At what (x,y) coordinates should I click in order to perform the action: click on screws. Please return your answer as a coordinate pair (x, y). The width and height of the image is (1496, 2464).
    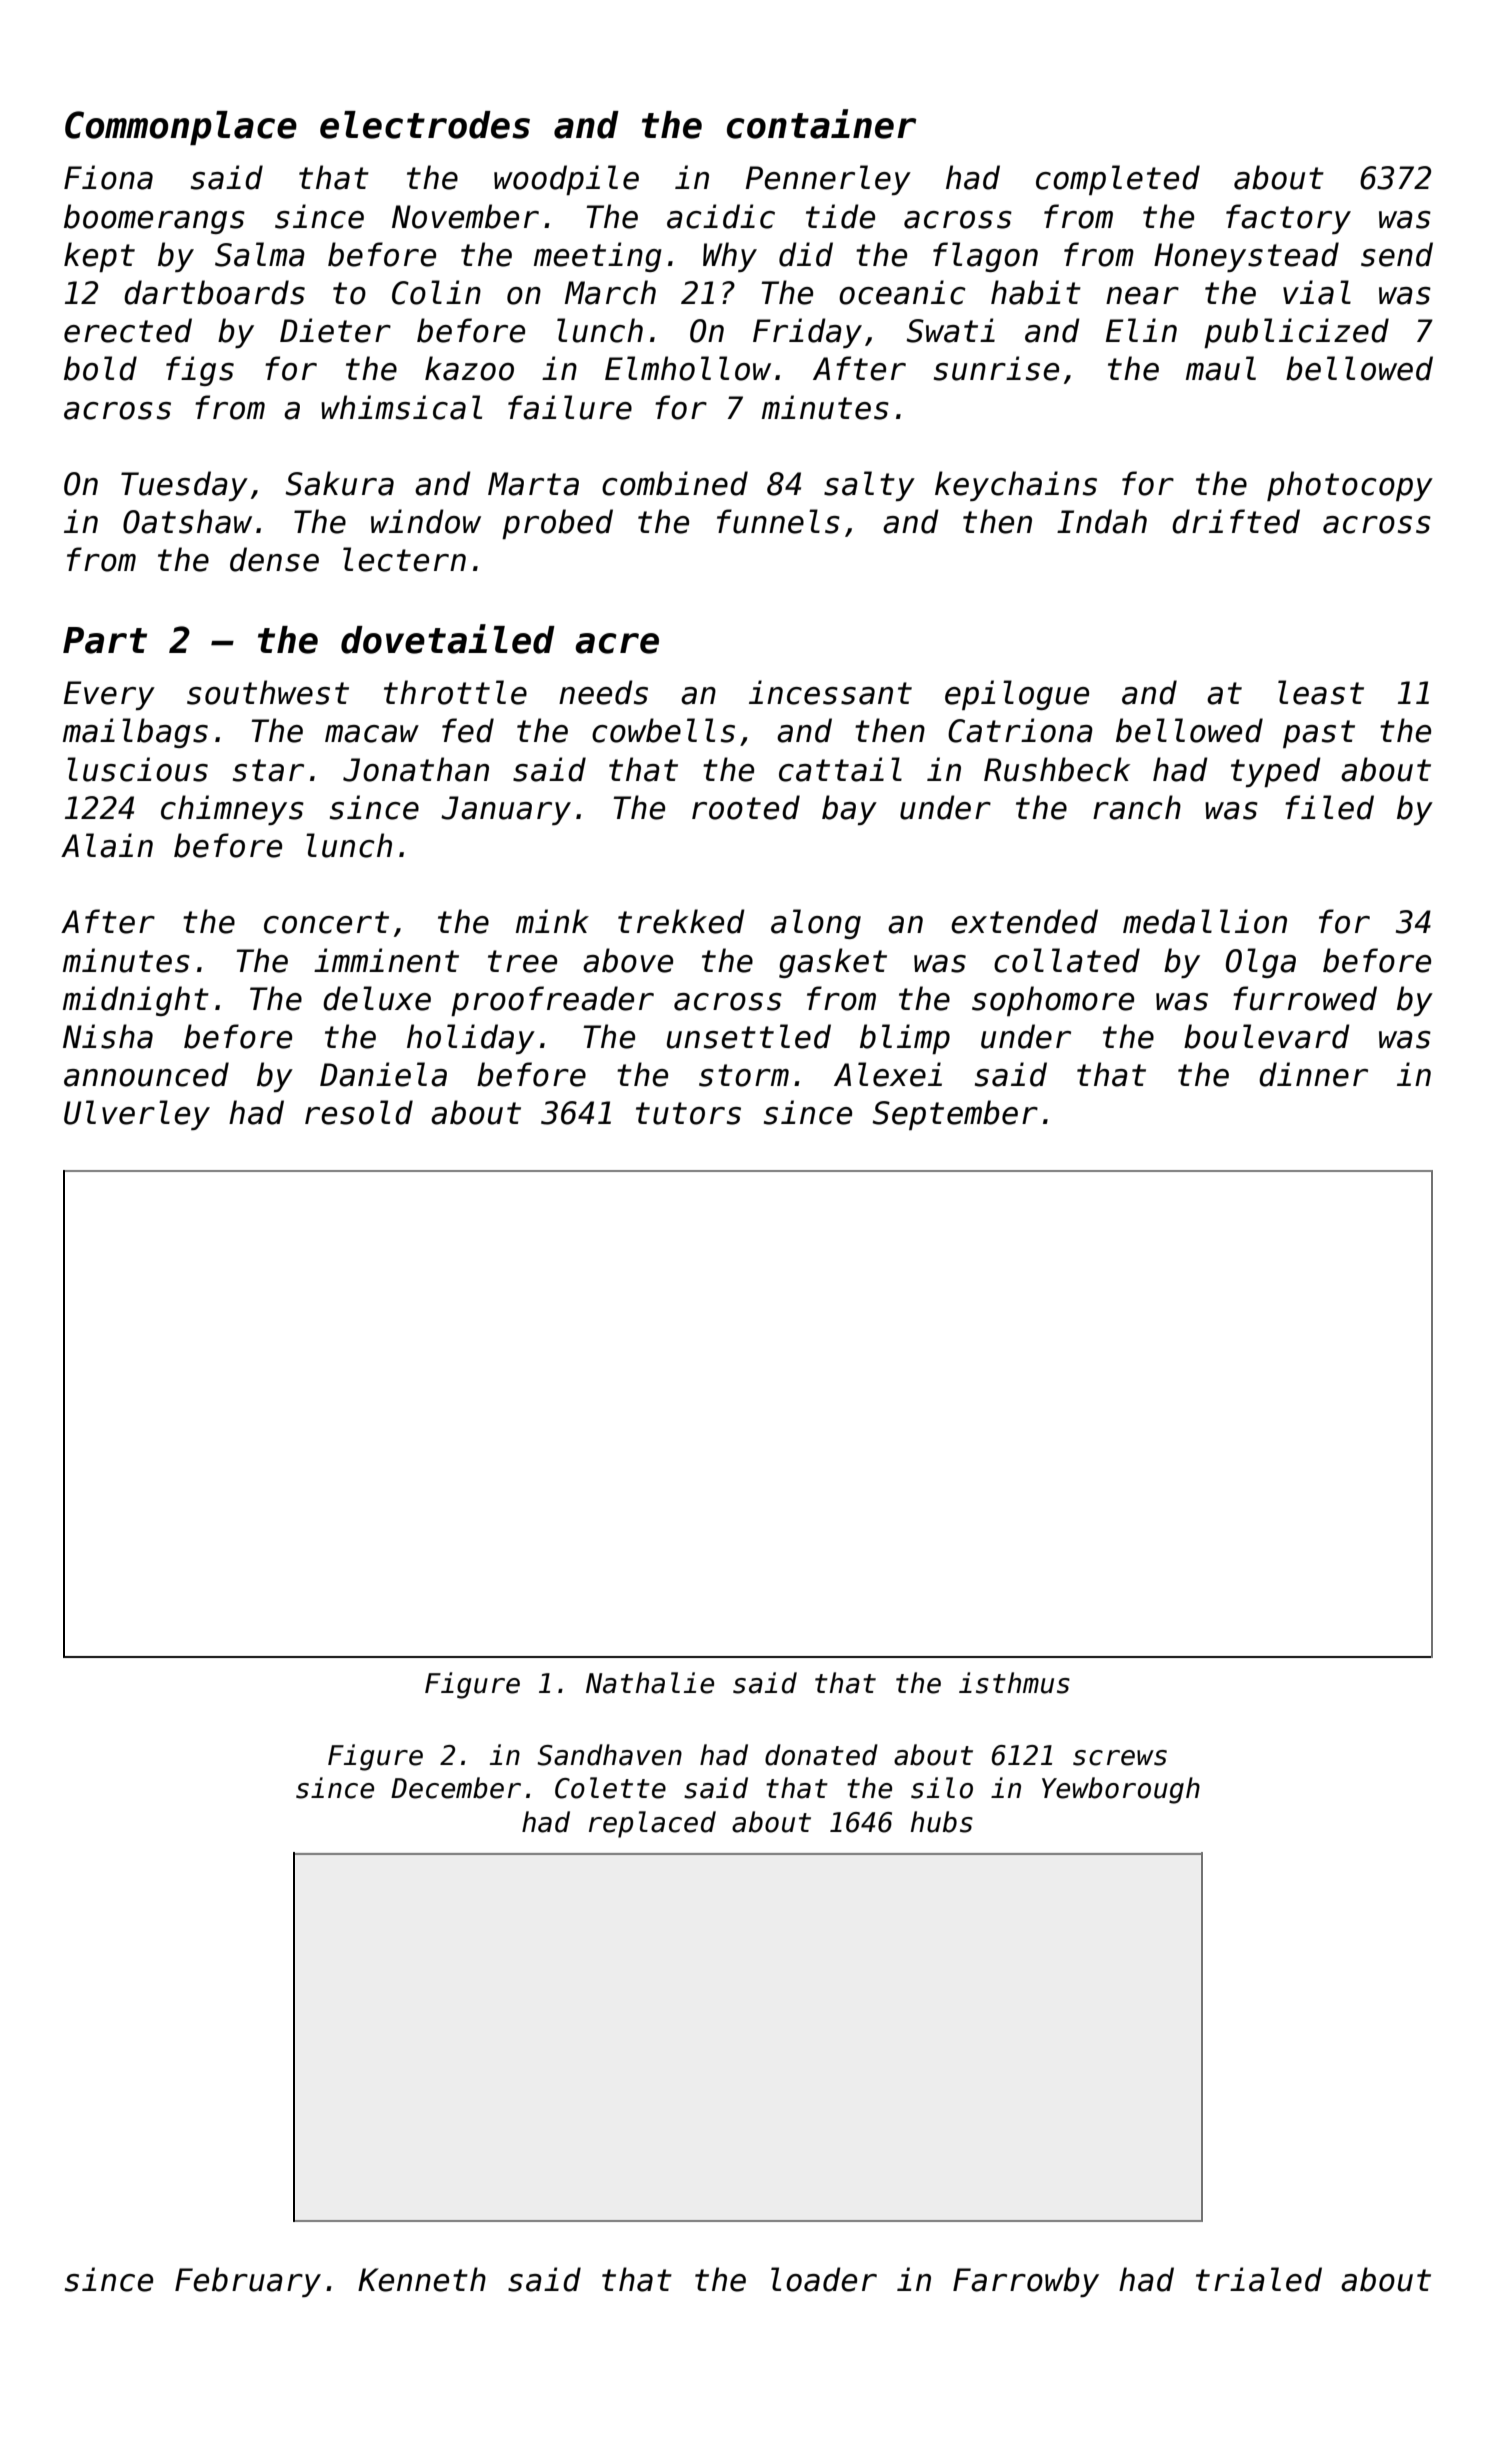
    Looking at the image, I should click on (1120, 1758).
